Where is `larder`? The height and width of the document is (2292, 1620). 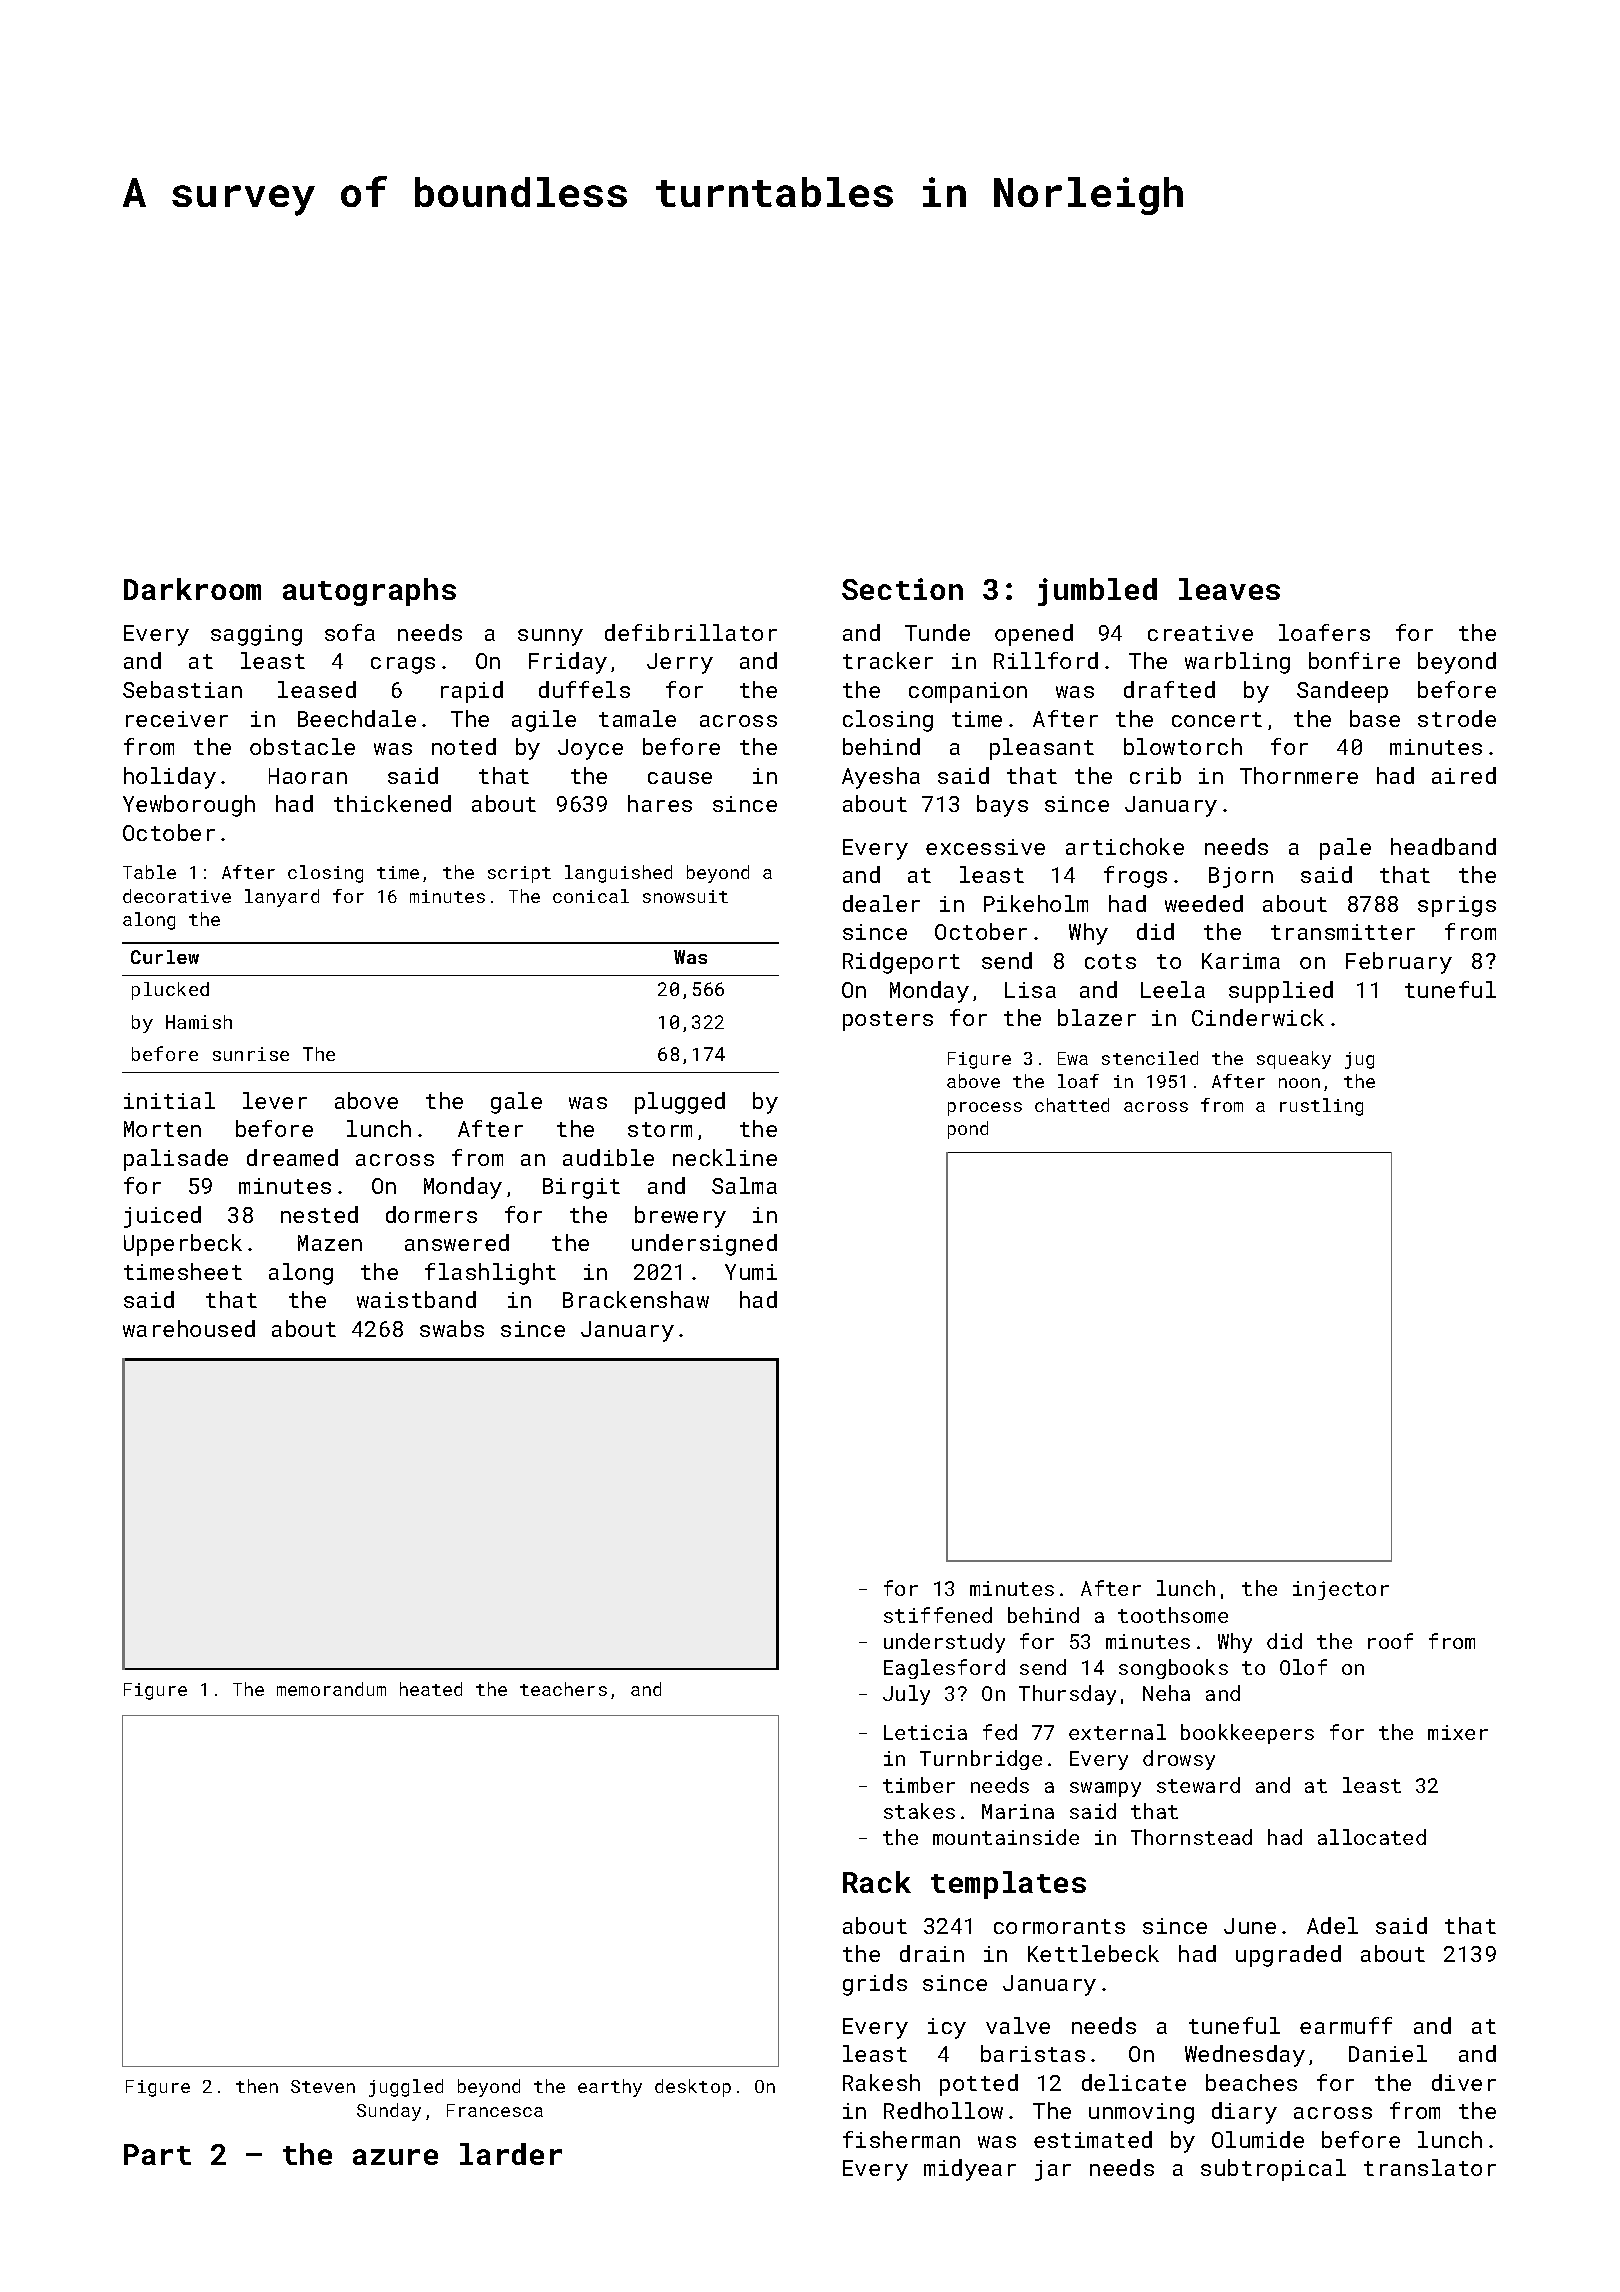
larder is located at coordinates (511, 2154).
